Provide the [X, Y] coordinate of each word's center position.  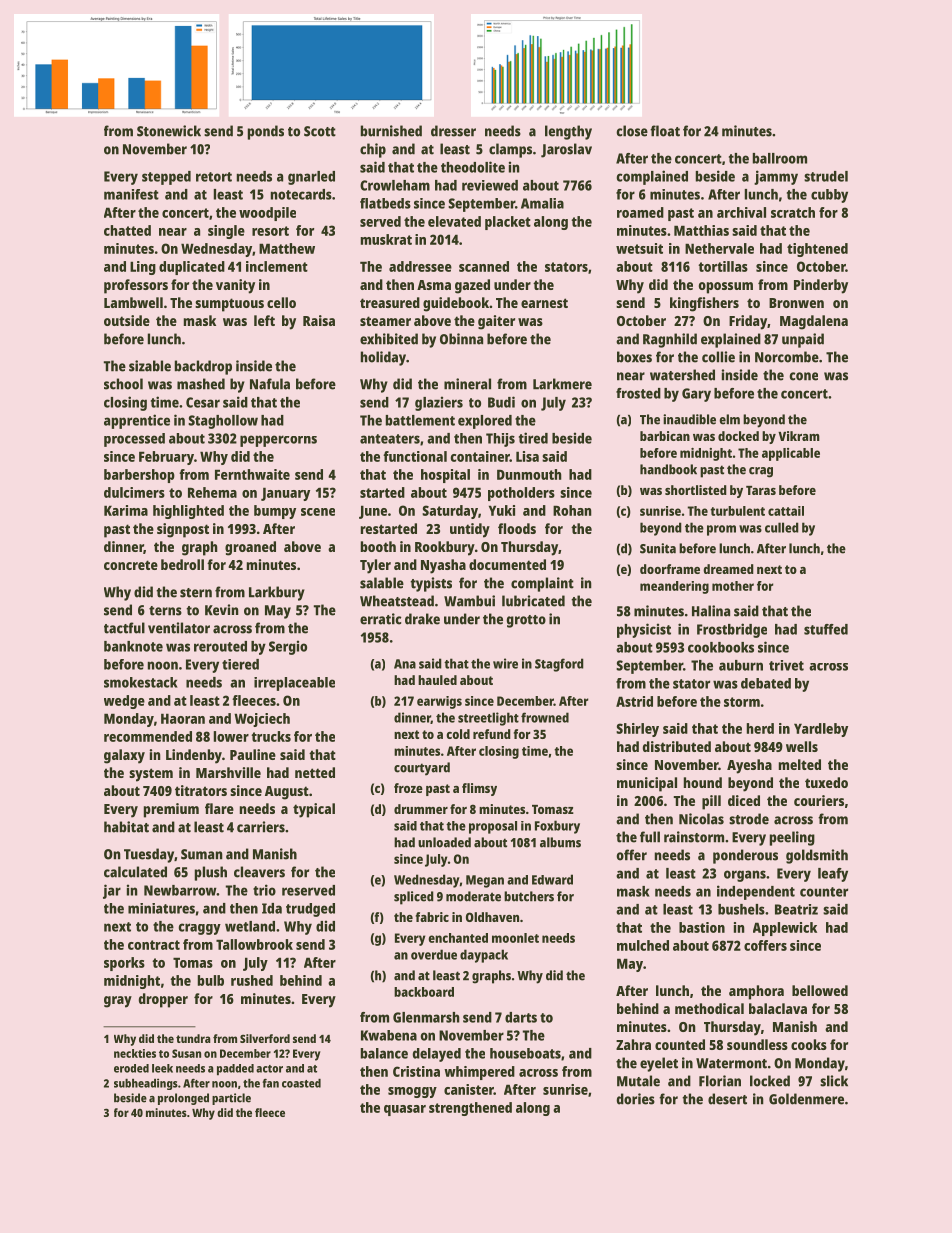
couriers [819, 800]
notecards [301, 194]
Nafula [270, 384]
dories [636, 1099]
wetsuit [639, 248]
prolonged [183, 1099]
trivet [786, 665]
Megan [485, 881]
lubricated [533, 601]
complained [652, 177]
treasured [390, 302]
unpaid [803, 340]
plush [211, 873]
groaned [250, 548]
